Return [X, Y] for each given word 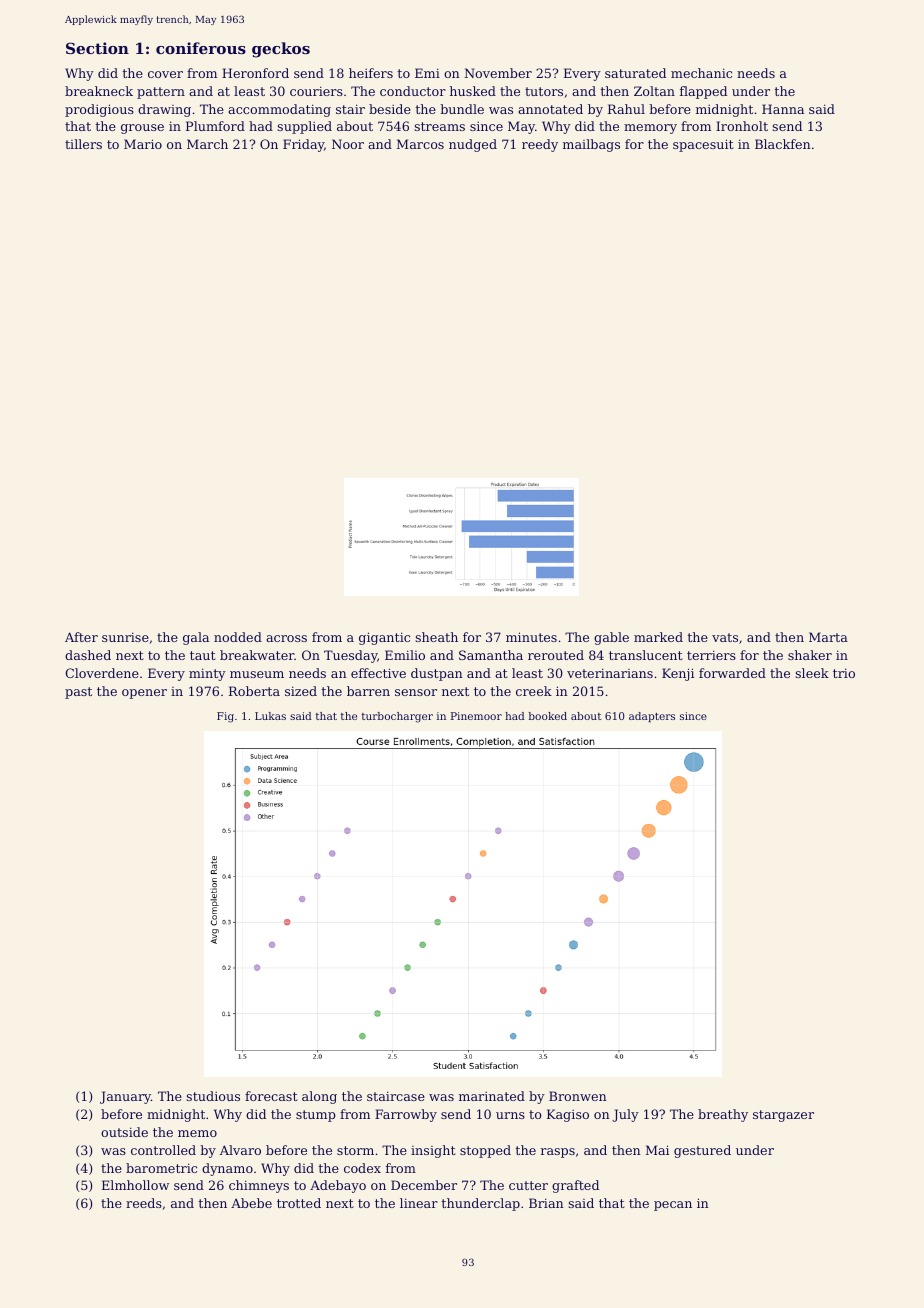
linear [419, 1203]
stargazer [783, 1116]
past [78, 693]
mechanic [701, 73]
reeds [144, 1203]
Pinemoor [476, 716]
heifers [371, 73]
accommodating [279, 110]
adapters [652, 717]
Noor [348, 144]
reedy [540, 145]
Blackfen [783, 144]
